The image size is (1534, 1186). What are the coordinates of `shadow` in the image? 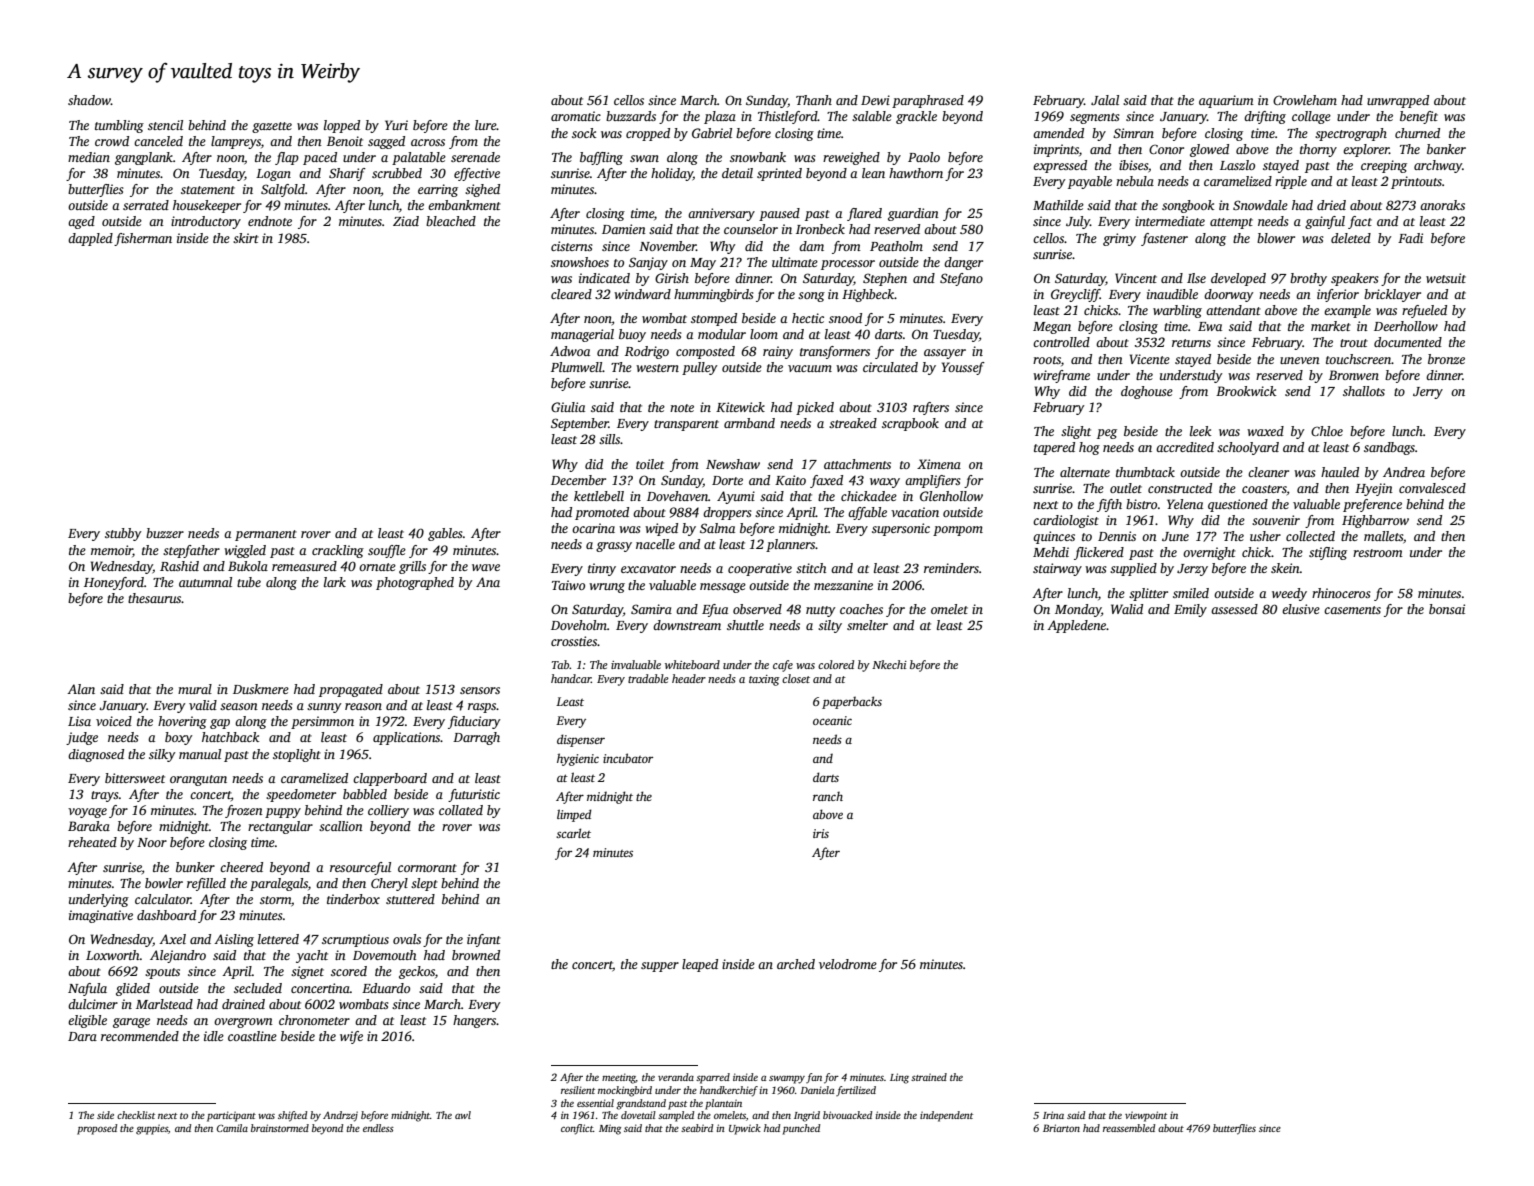 It's located at (89, 100).
